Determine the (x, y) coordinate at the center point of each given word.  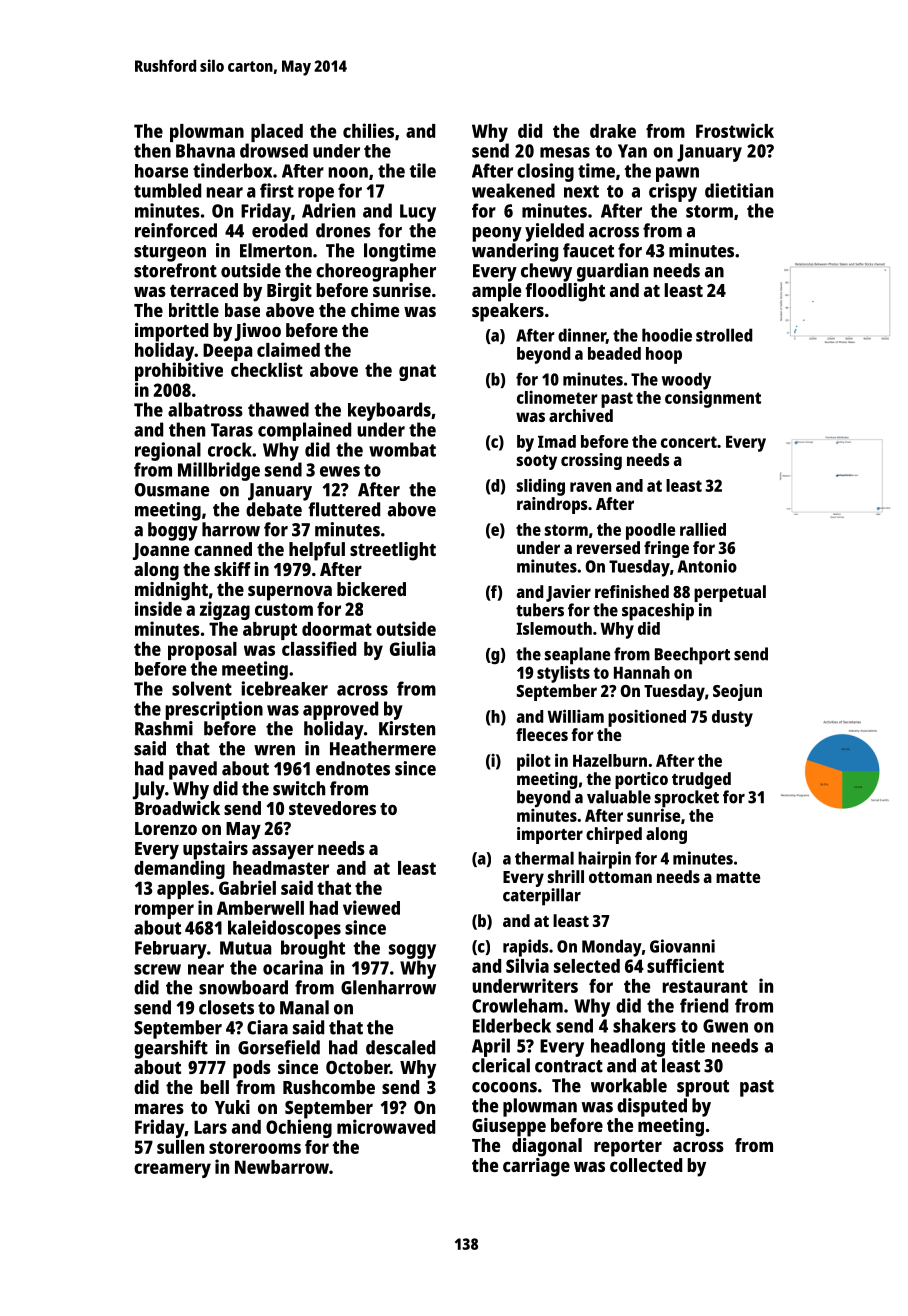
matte (738, 877)
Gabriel (247, 887)
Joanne (161, 551)
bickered (371, 589)
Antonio (707, 566)
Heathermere (383, 748)
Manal (304, 1007)
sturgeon (170, 253)
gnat (417, 372)
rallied (703, 529)
